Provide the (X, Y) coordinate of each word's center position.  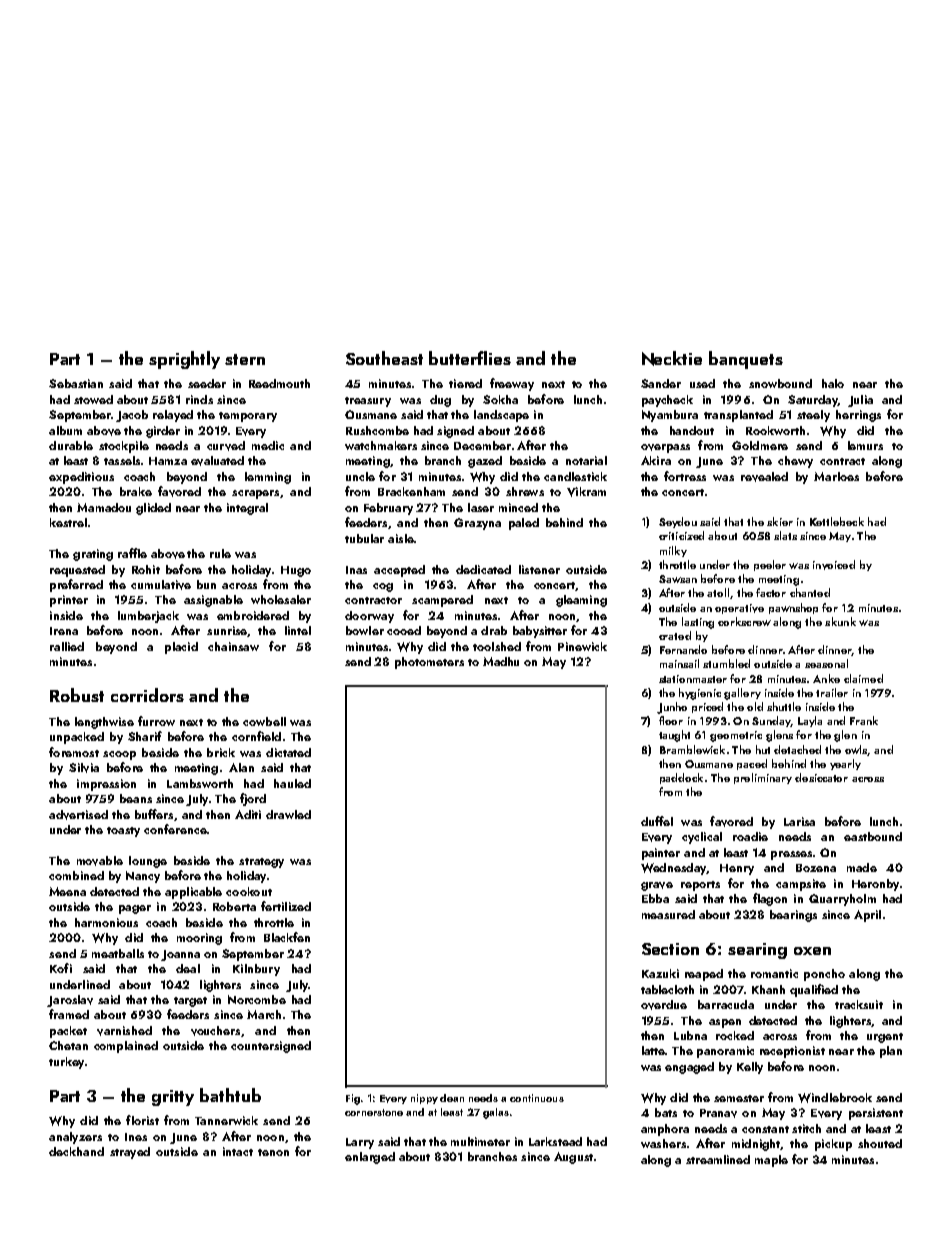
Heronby (875, 885)
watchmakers (381, 445)
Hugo (296, 571)
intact (238, 1151)
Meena (67, 891)
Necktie (672, 358)
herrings (858, 416)
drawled (288, 814)
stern (245, 359)
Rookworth (775, 430)
